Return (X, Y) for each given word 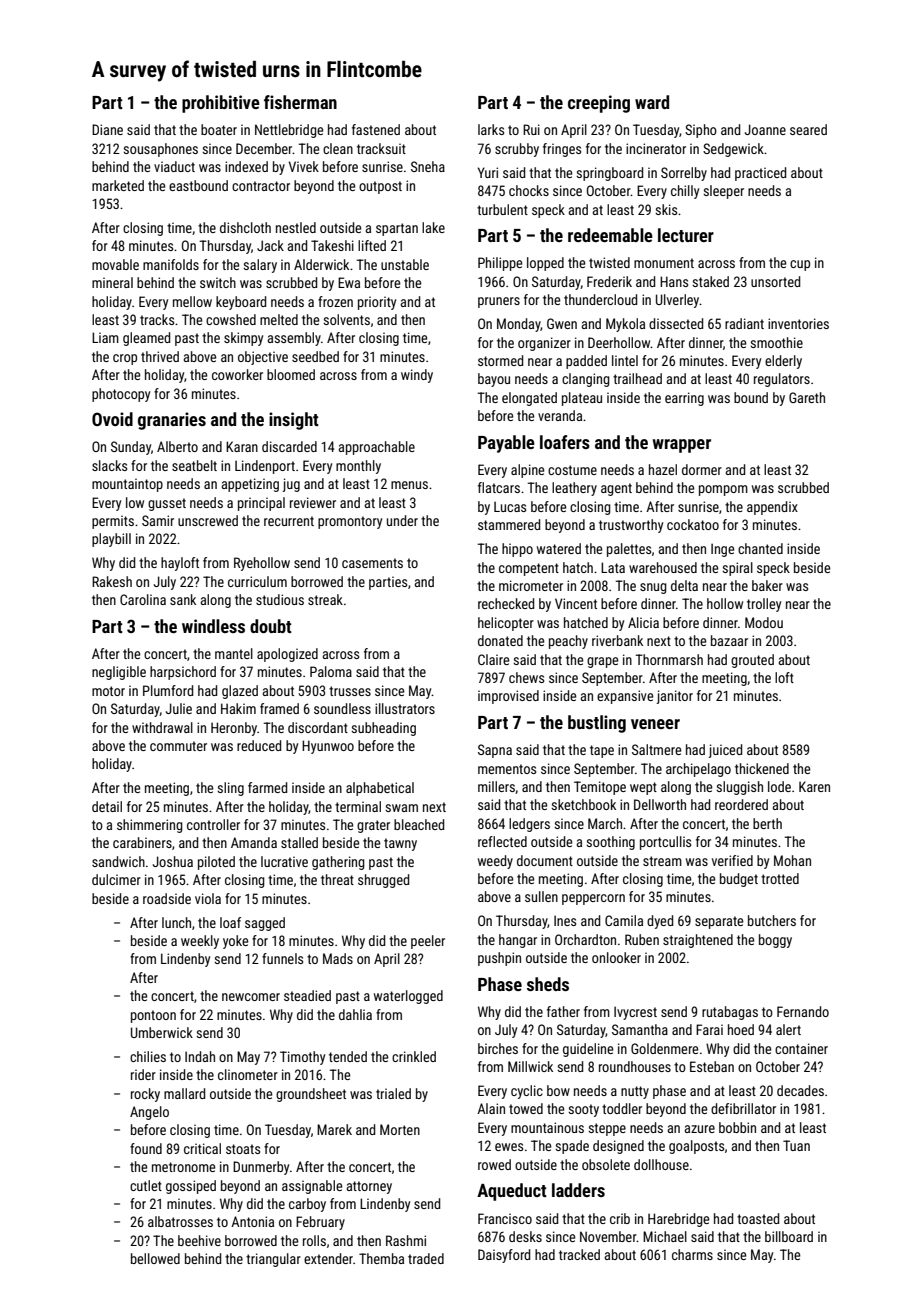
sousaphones (160, 150)
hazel (663, 469)
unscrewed (208, 520)
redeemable (610, 235)
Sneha (428, 166)
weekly (200, 942)
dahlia (355, 1014)
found (146, 1148)
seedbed (315, 356)
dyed (660, 922)
